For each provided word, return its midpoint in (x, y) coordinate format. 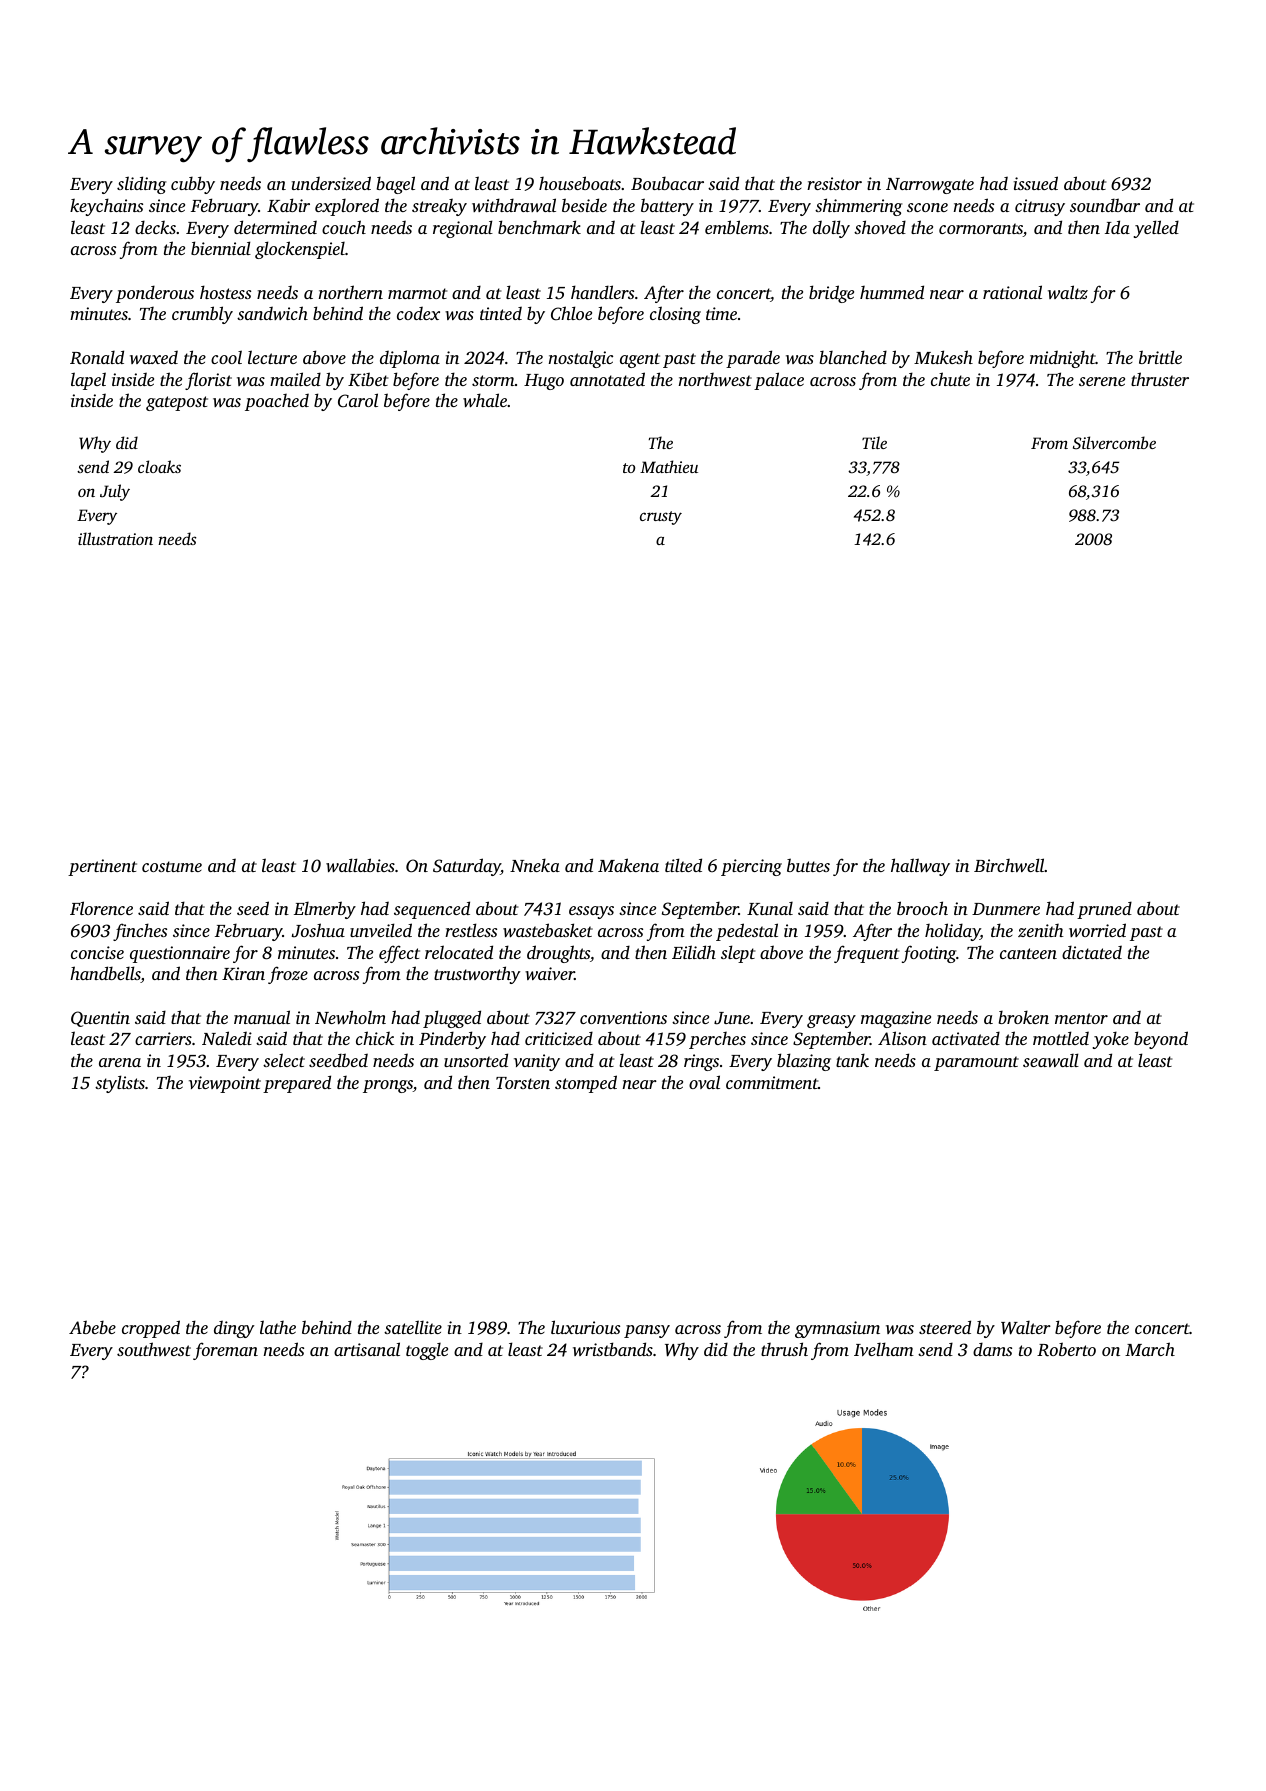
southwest (154, 1349)
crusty (661, 518)
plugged (452, 1019)
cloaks (159, 466)
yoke (1111, 1040)
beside (584, 205)
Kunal (770, 908)
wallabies (360, 865)
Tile (874, 442)
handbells (105, 974)
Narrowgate (930, 186)
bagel (395, 185)
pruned (1104, 910)
